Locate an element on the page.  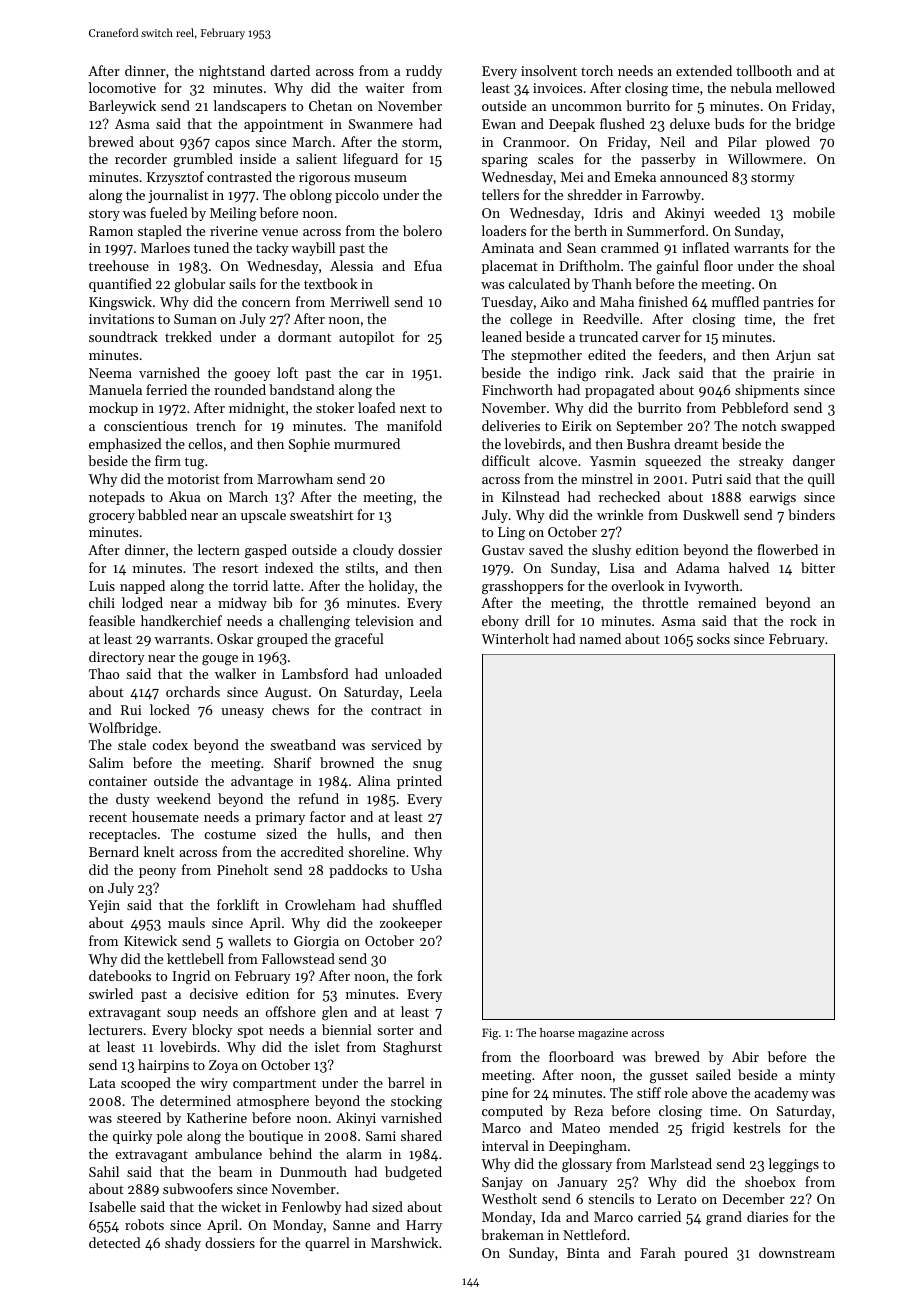
decisive is located at coordinates (214, 993).
